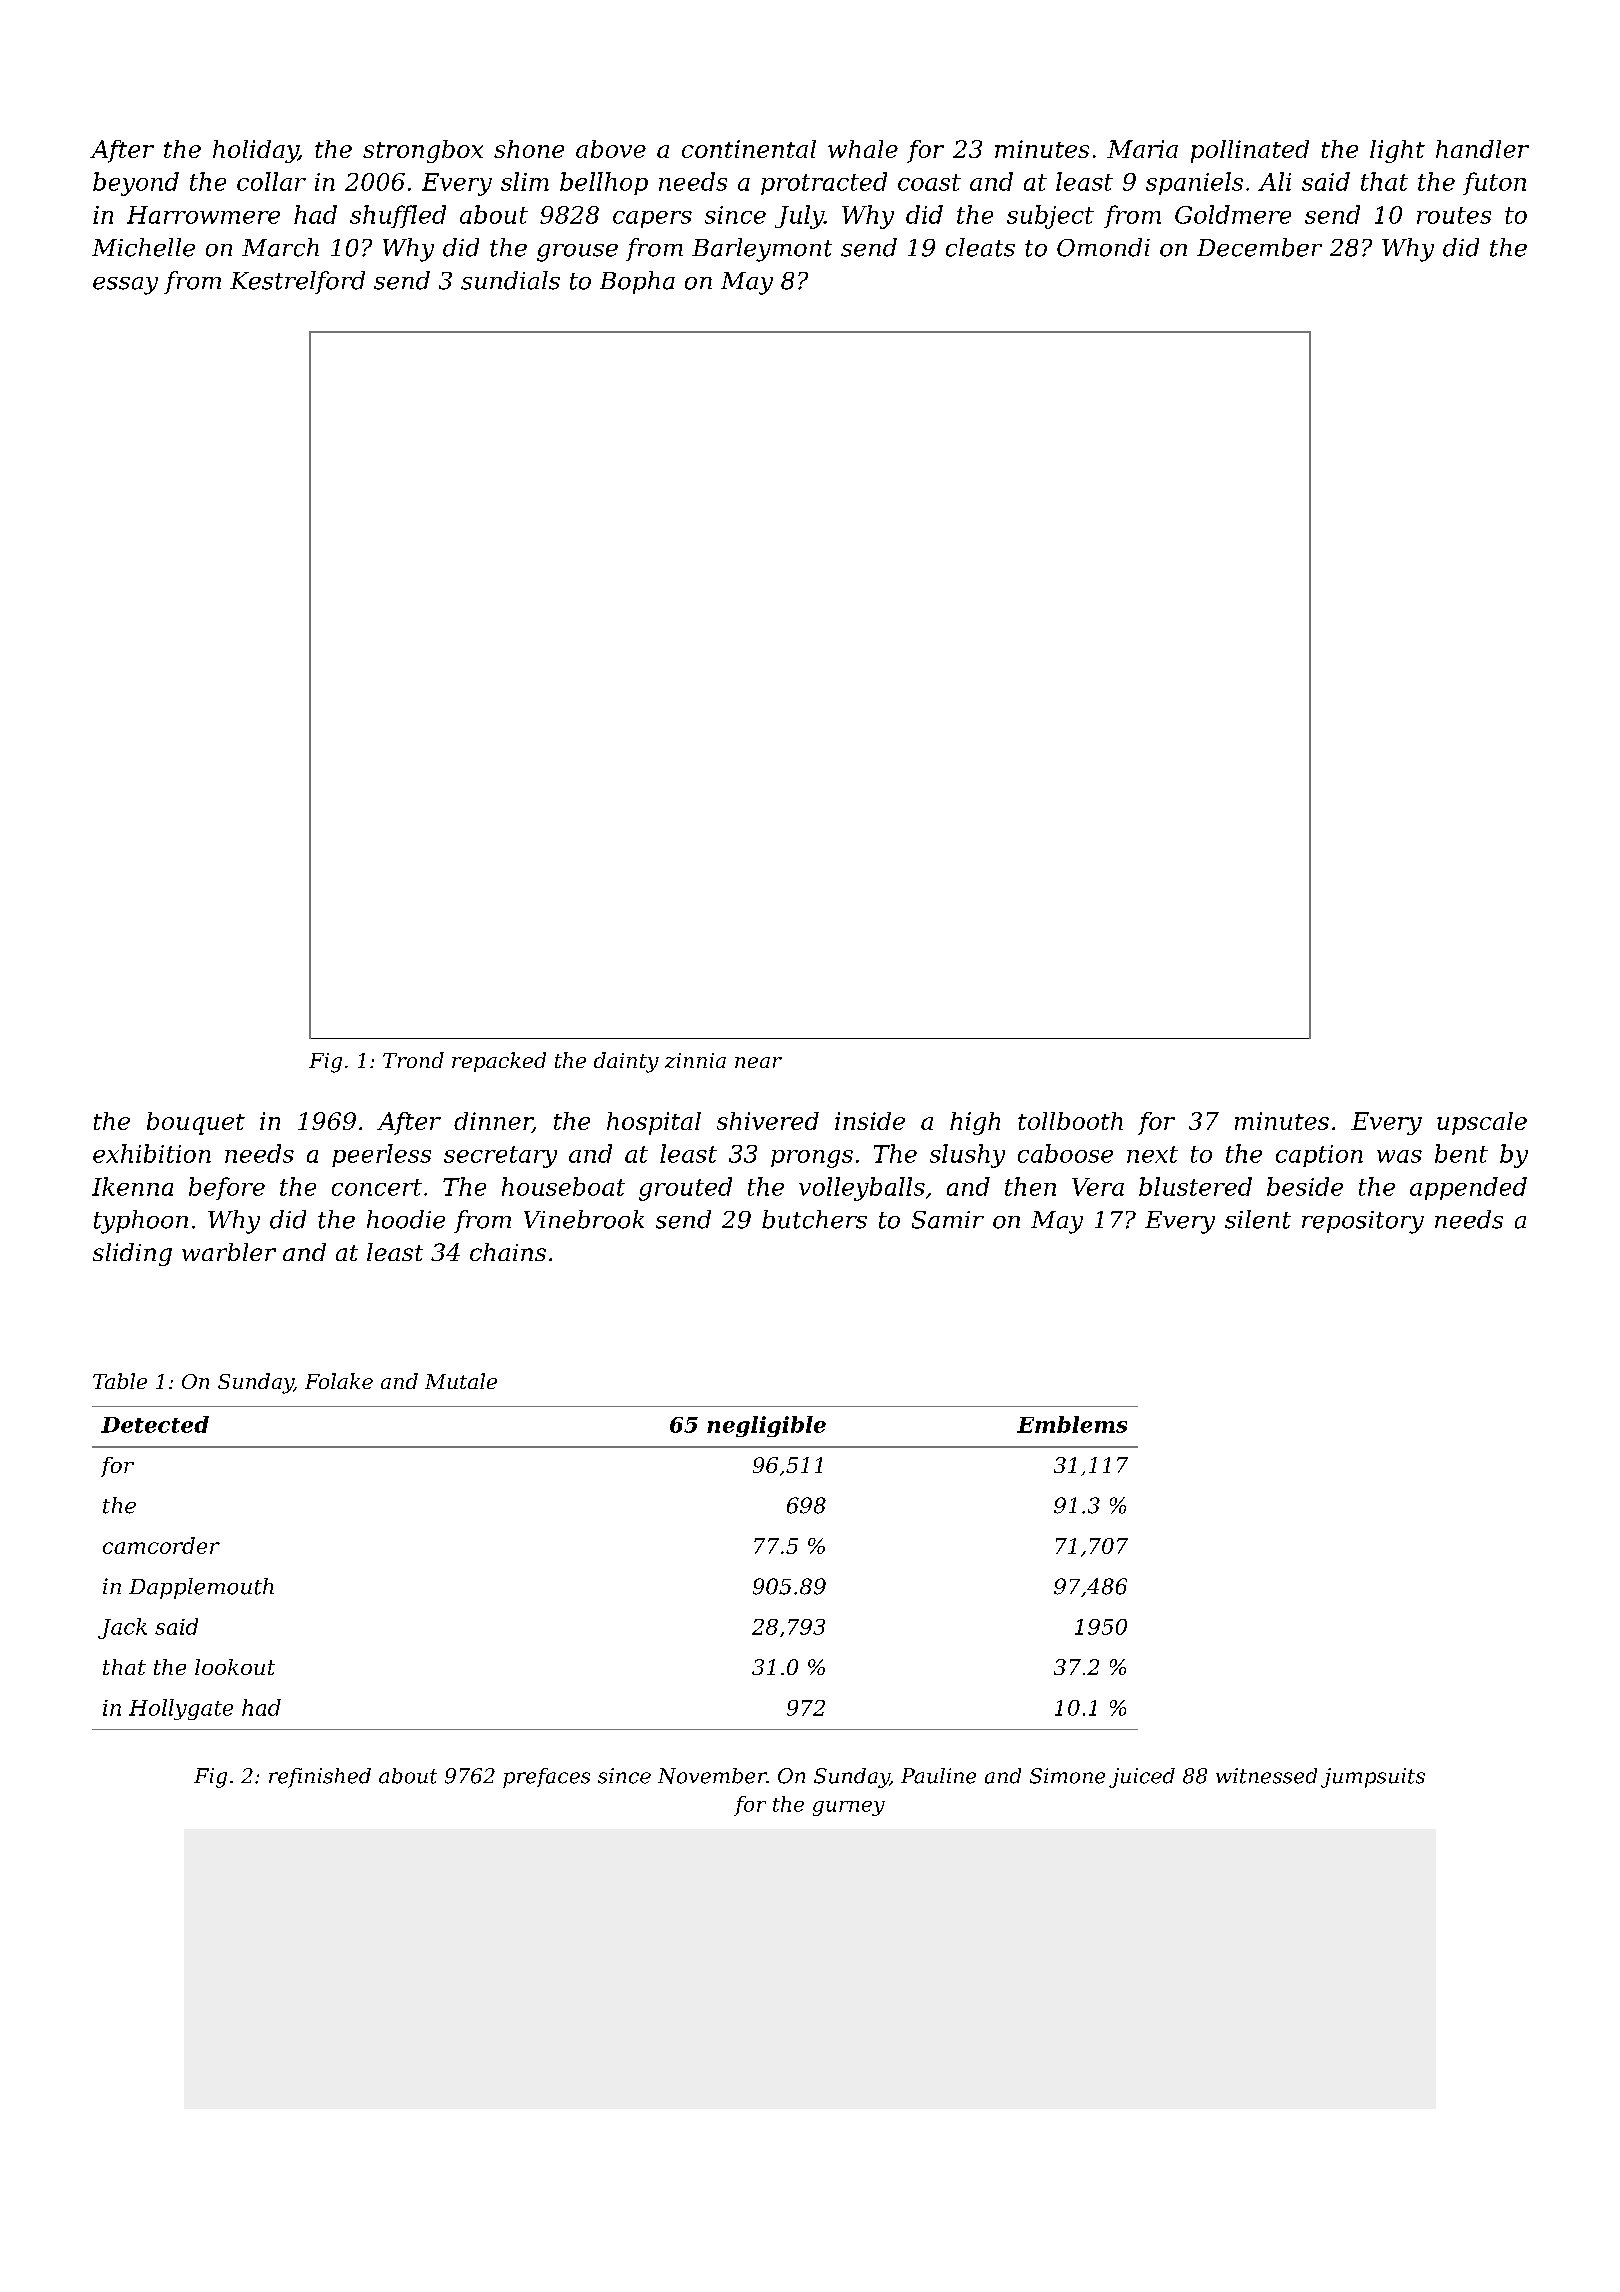  I want to click on Samir, so click(948, 1220).
